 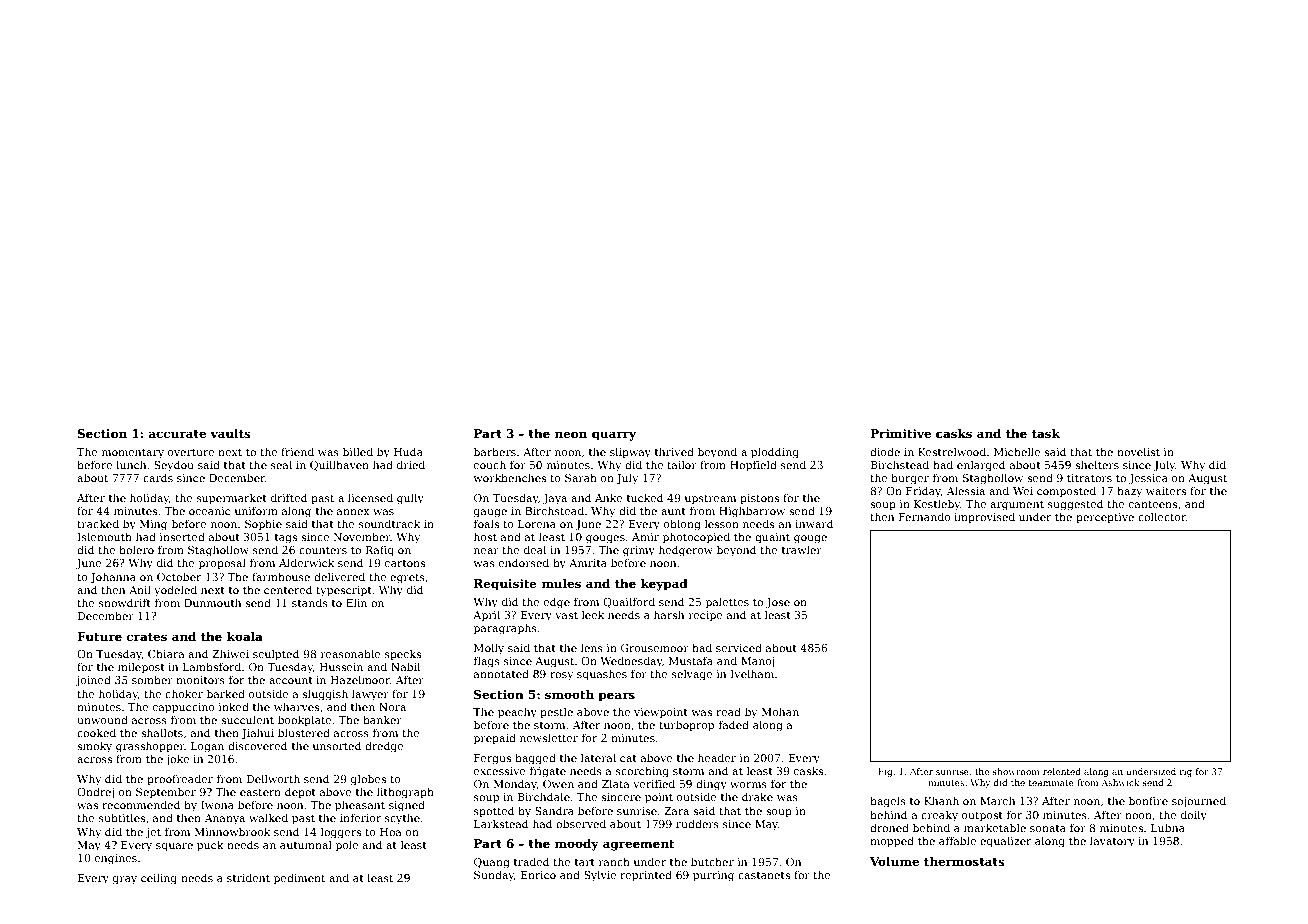 What do you see at coordinates (614, 436) in the screenshot?
I see `quarry` at bounding box center [614, 436].
